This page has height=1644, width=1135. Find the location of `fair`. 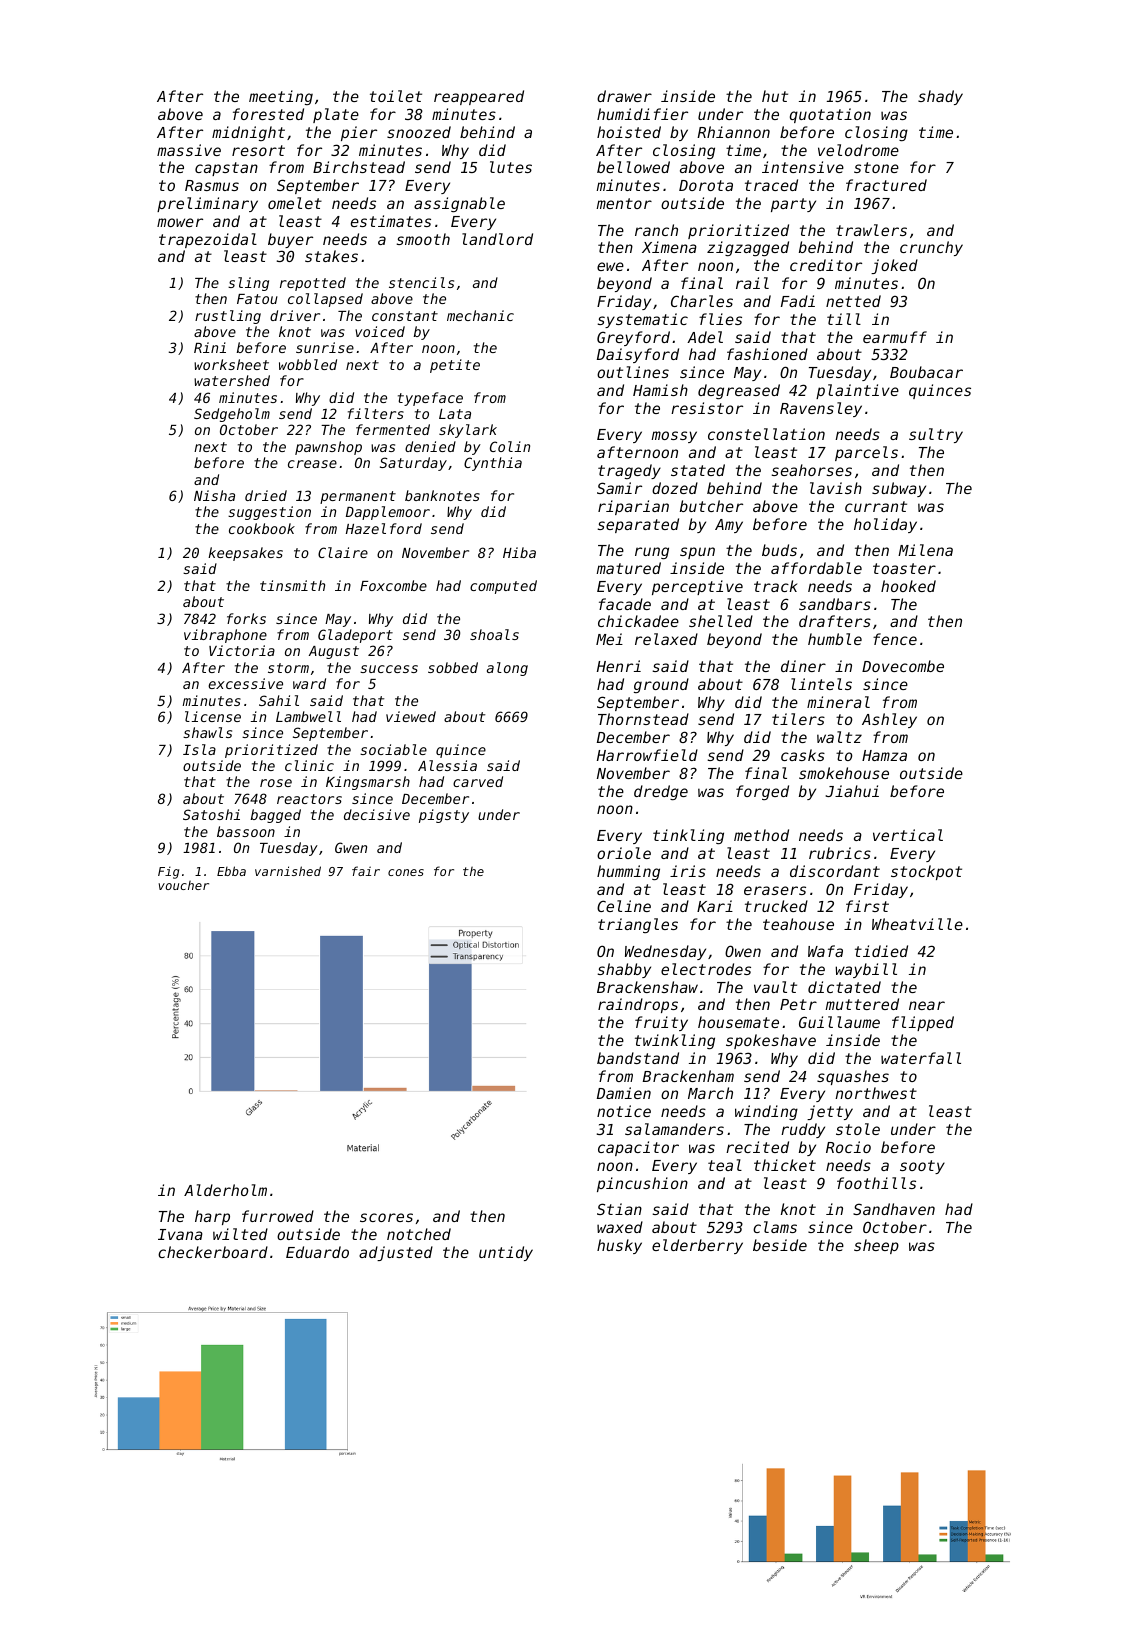

fair is located at coordinates (366, 871).
